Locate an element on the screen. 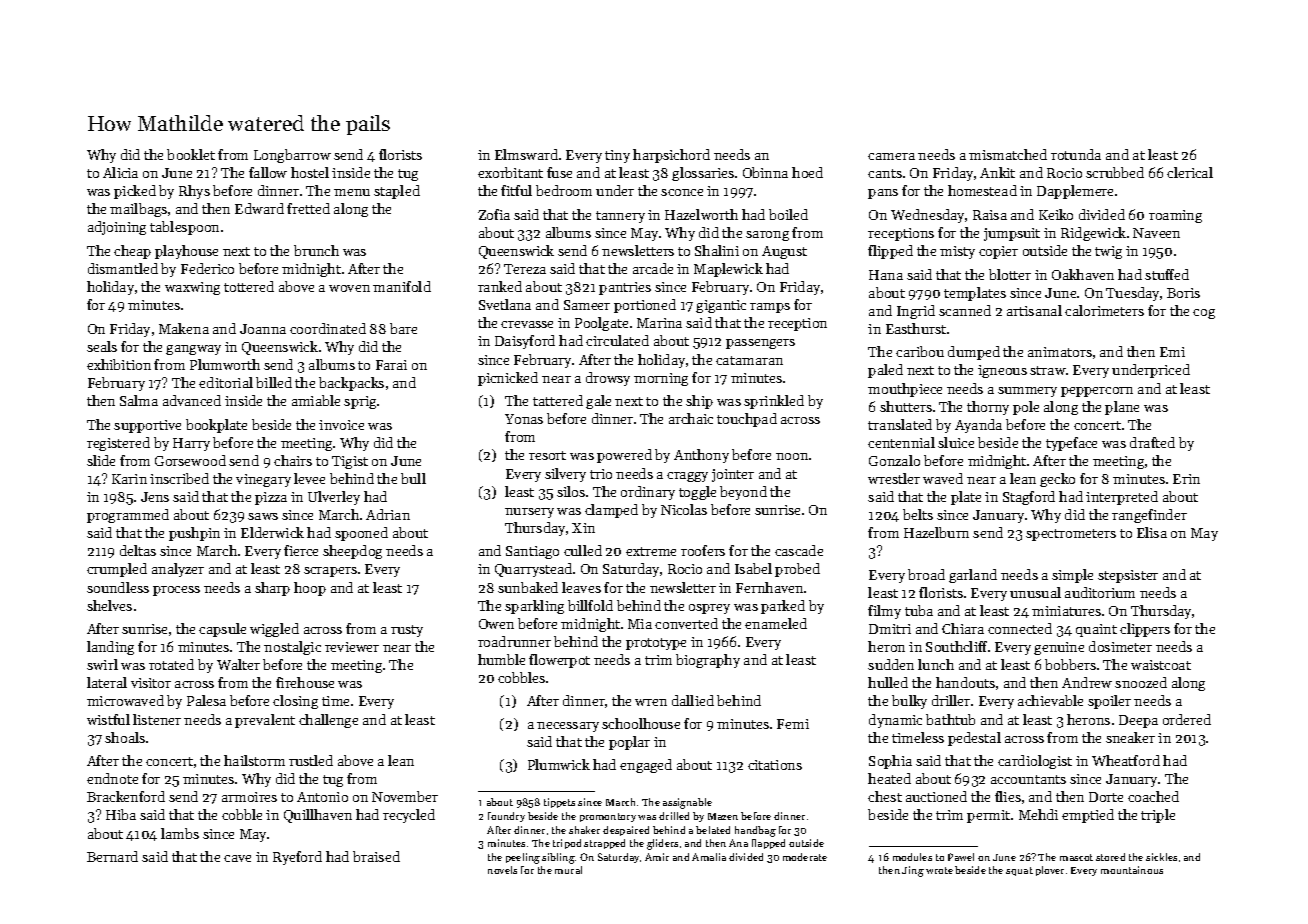 The width and height of the screenshot is (1308, 924). mountainous is located at coordinates (1132, 870).
